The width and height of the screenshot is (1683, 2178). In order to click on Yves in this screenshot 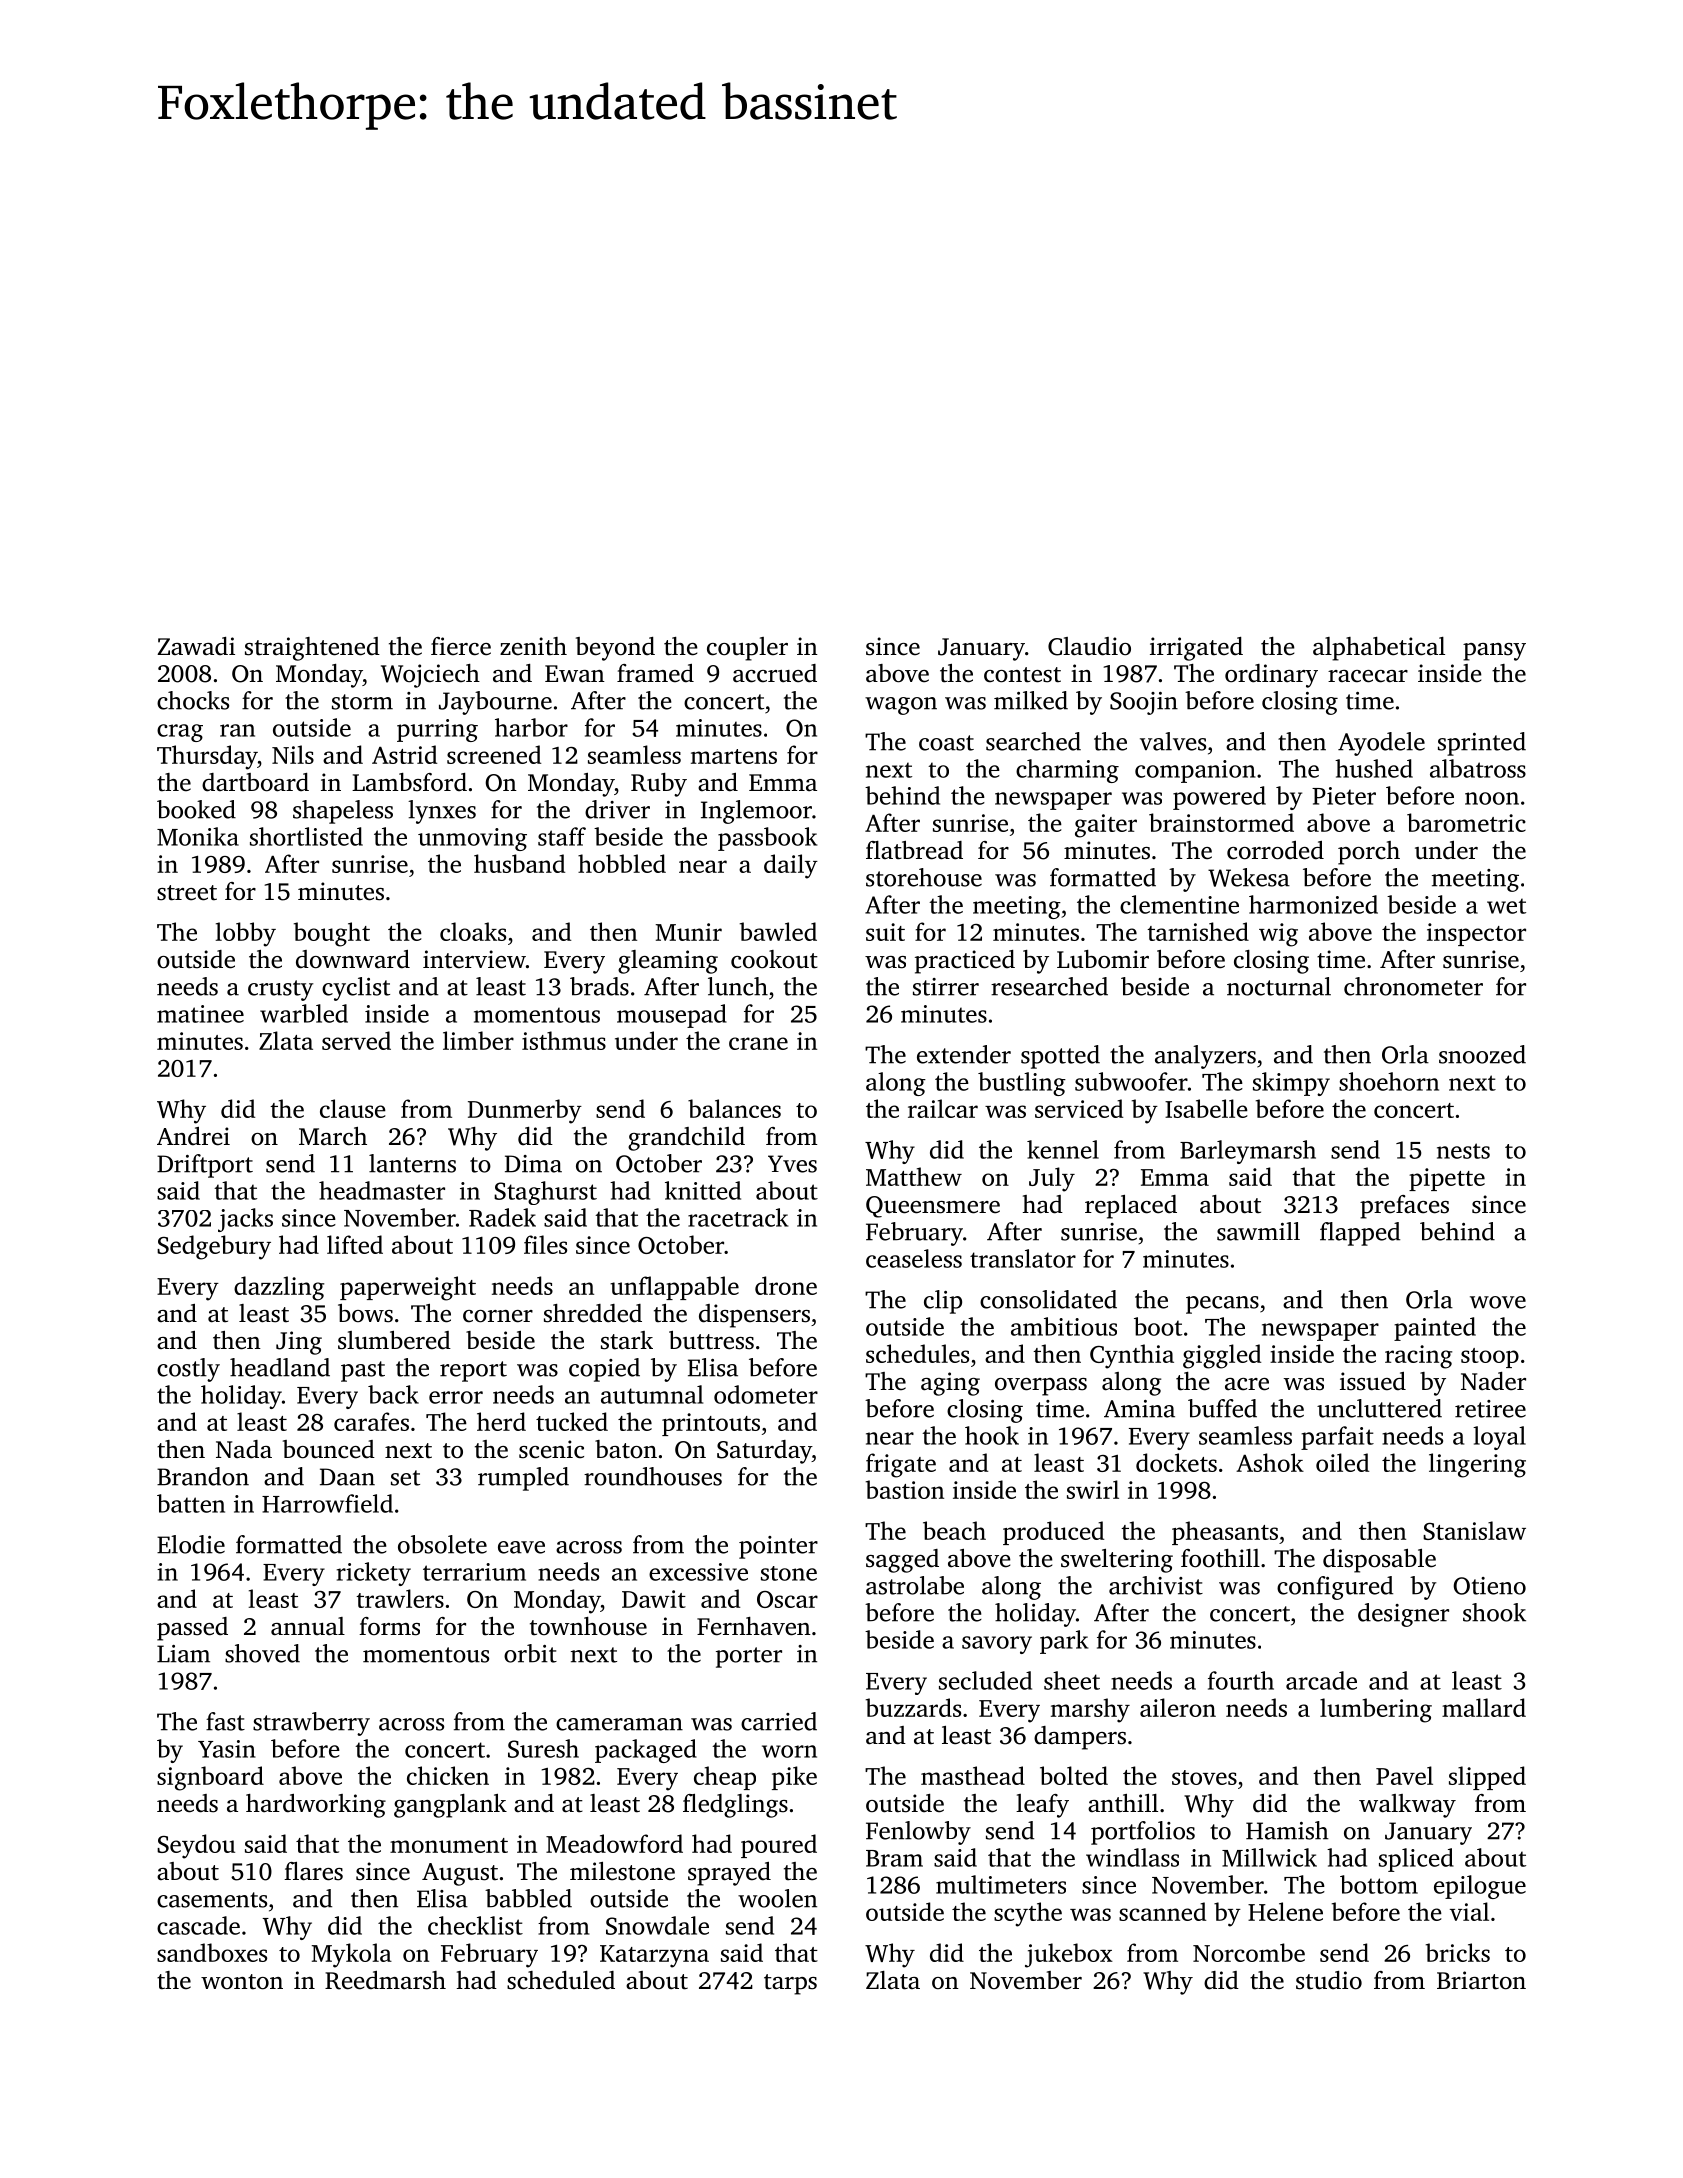, I will do `click(792, 1164)`.
